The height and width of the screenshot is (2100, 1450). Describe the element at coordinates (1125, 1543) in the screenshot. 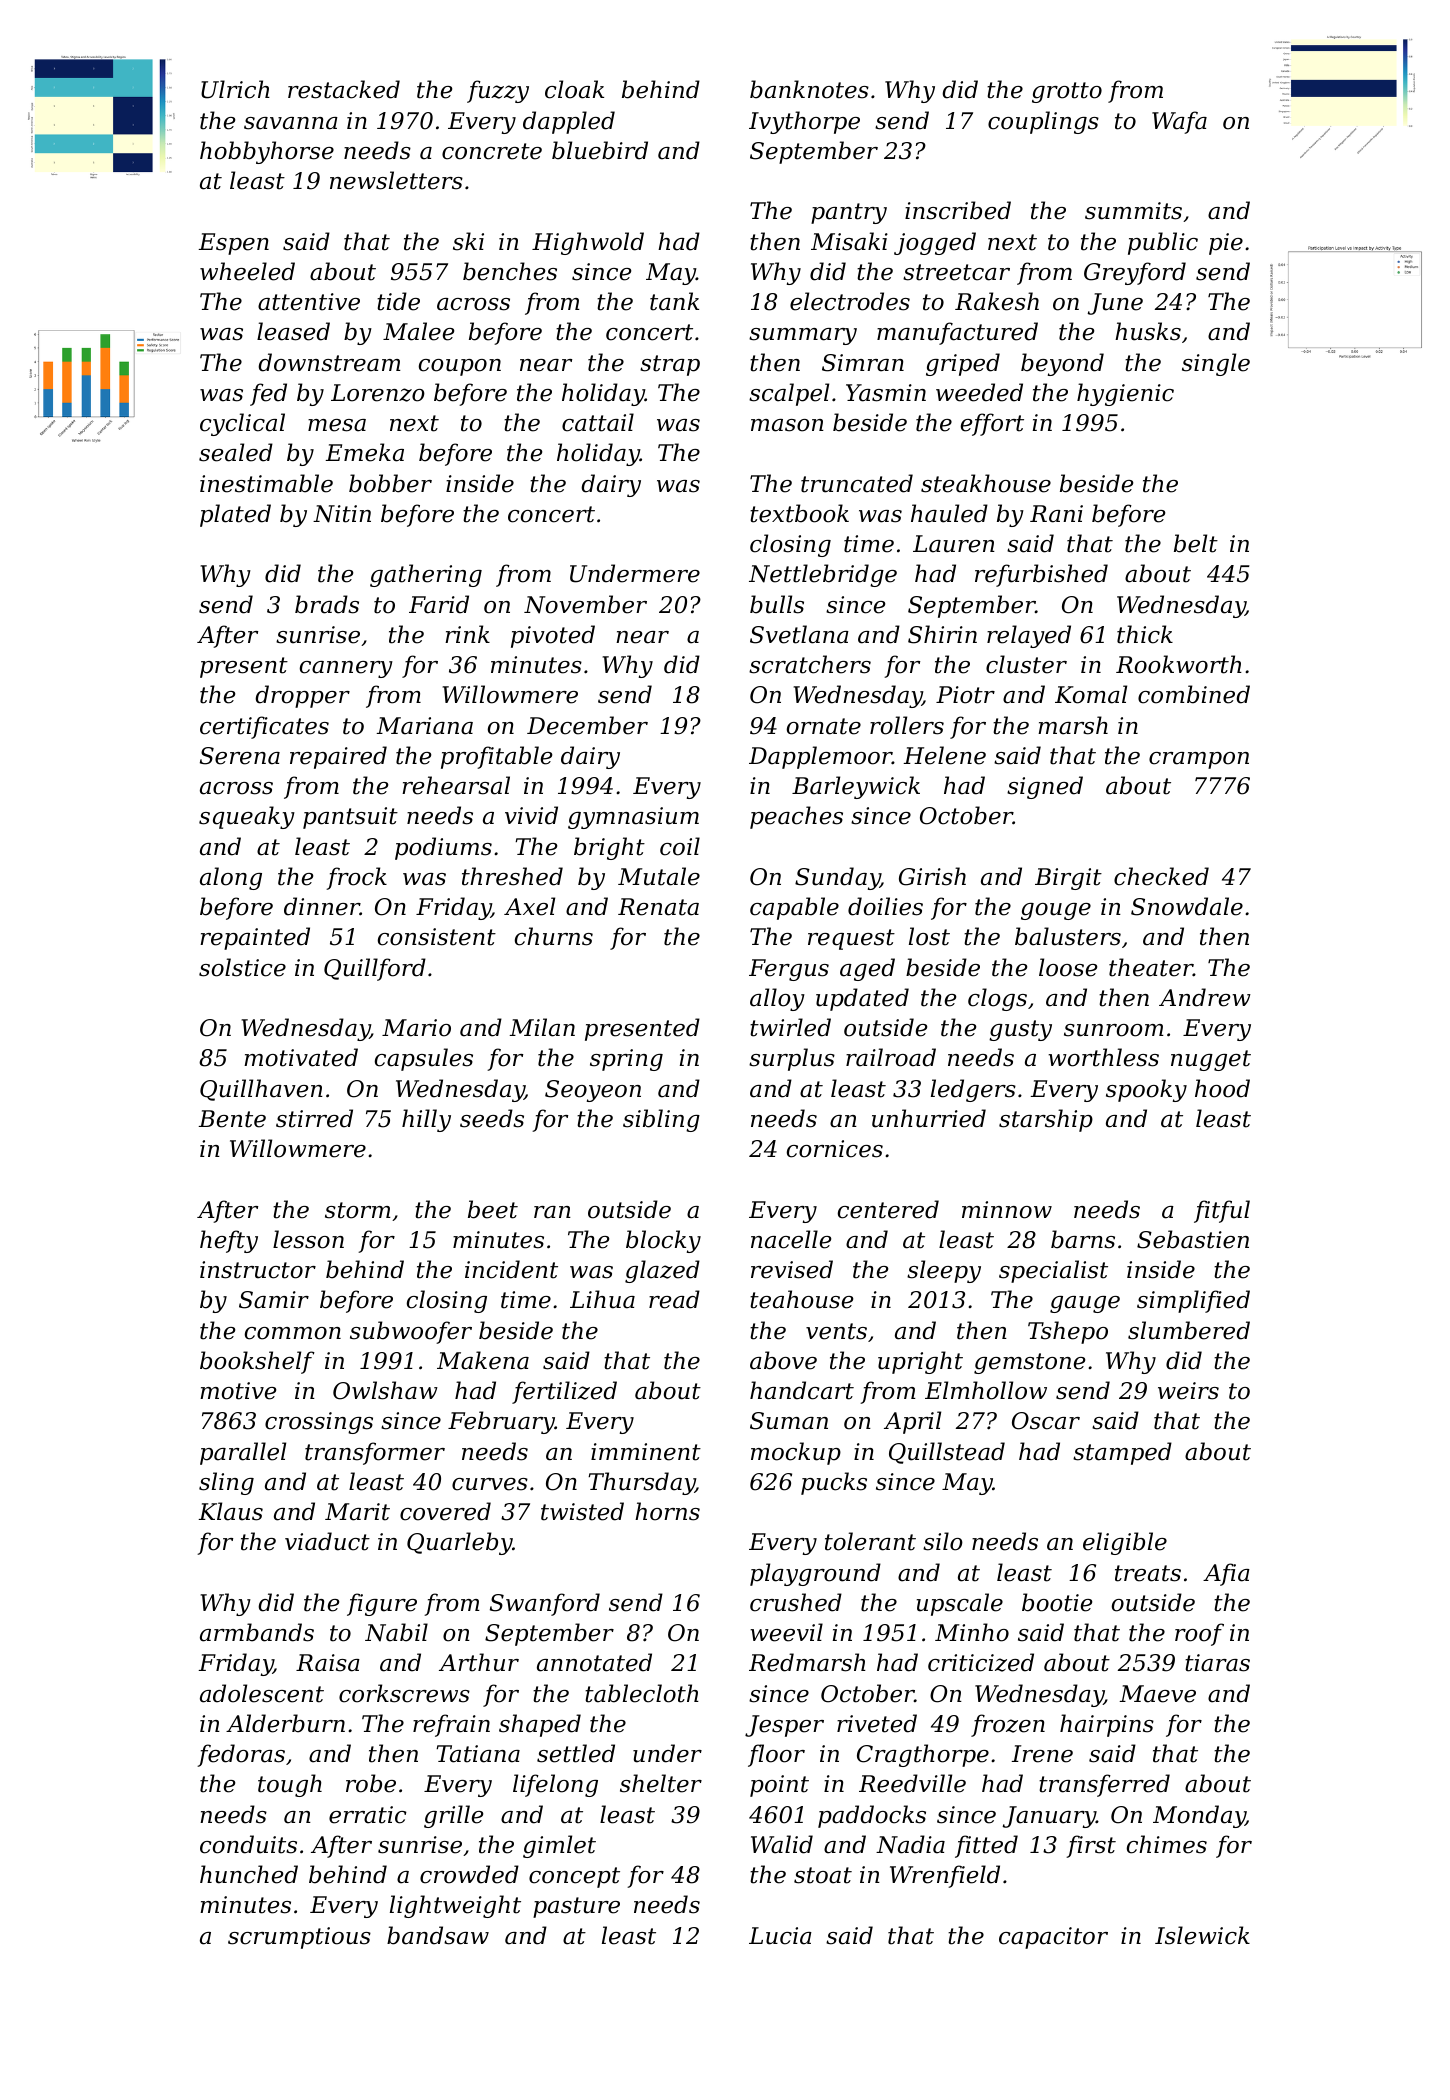

I see `eligible` at that location.
